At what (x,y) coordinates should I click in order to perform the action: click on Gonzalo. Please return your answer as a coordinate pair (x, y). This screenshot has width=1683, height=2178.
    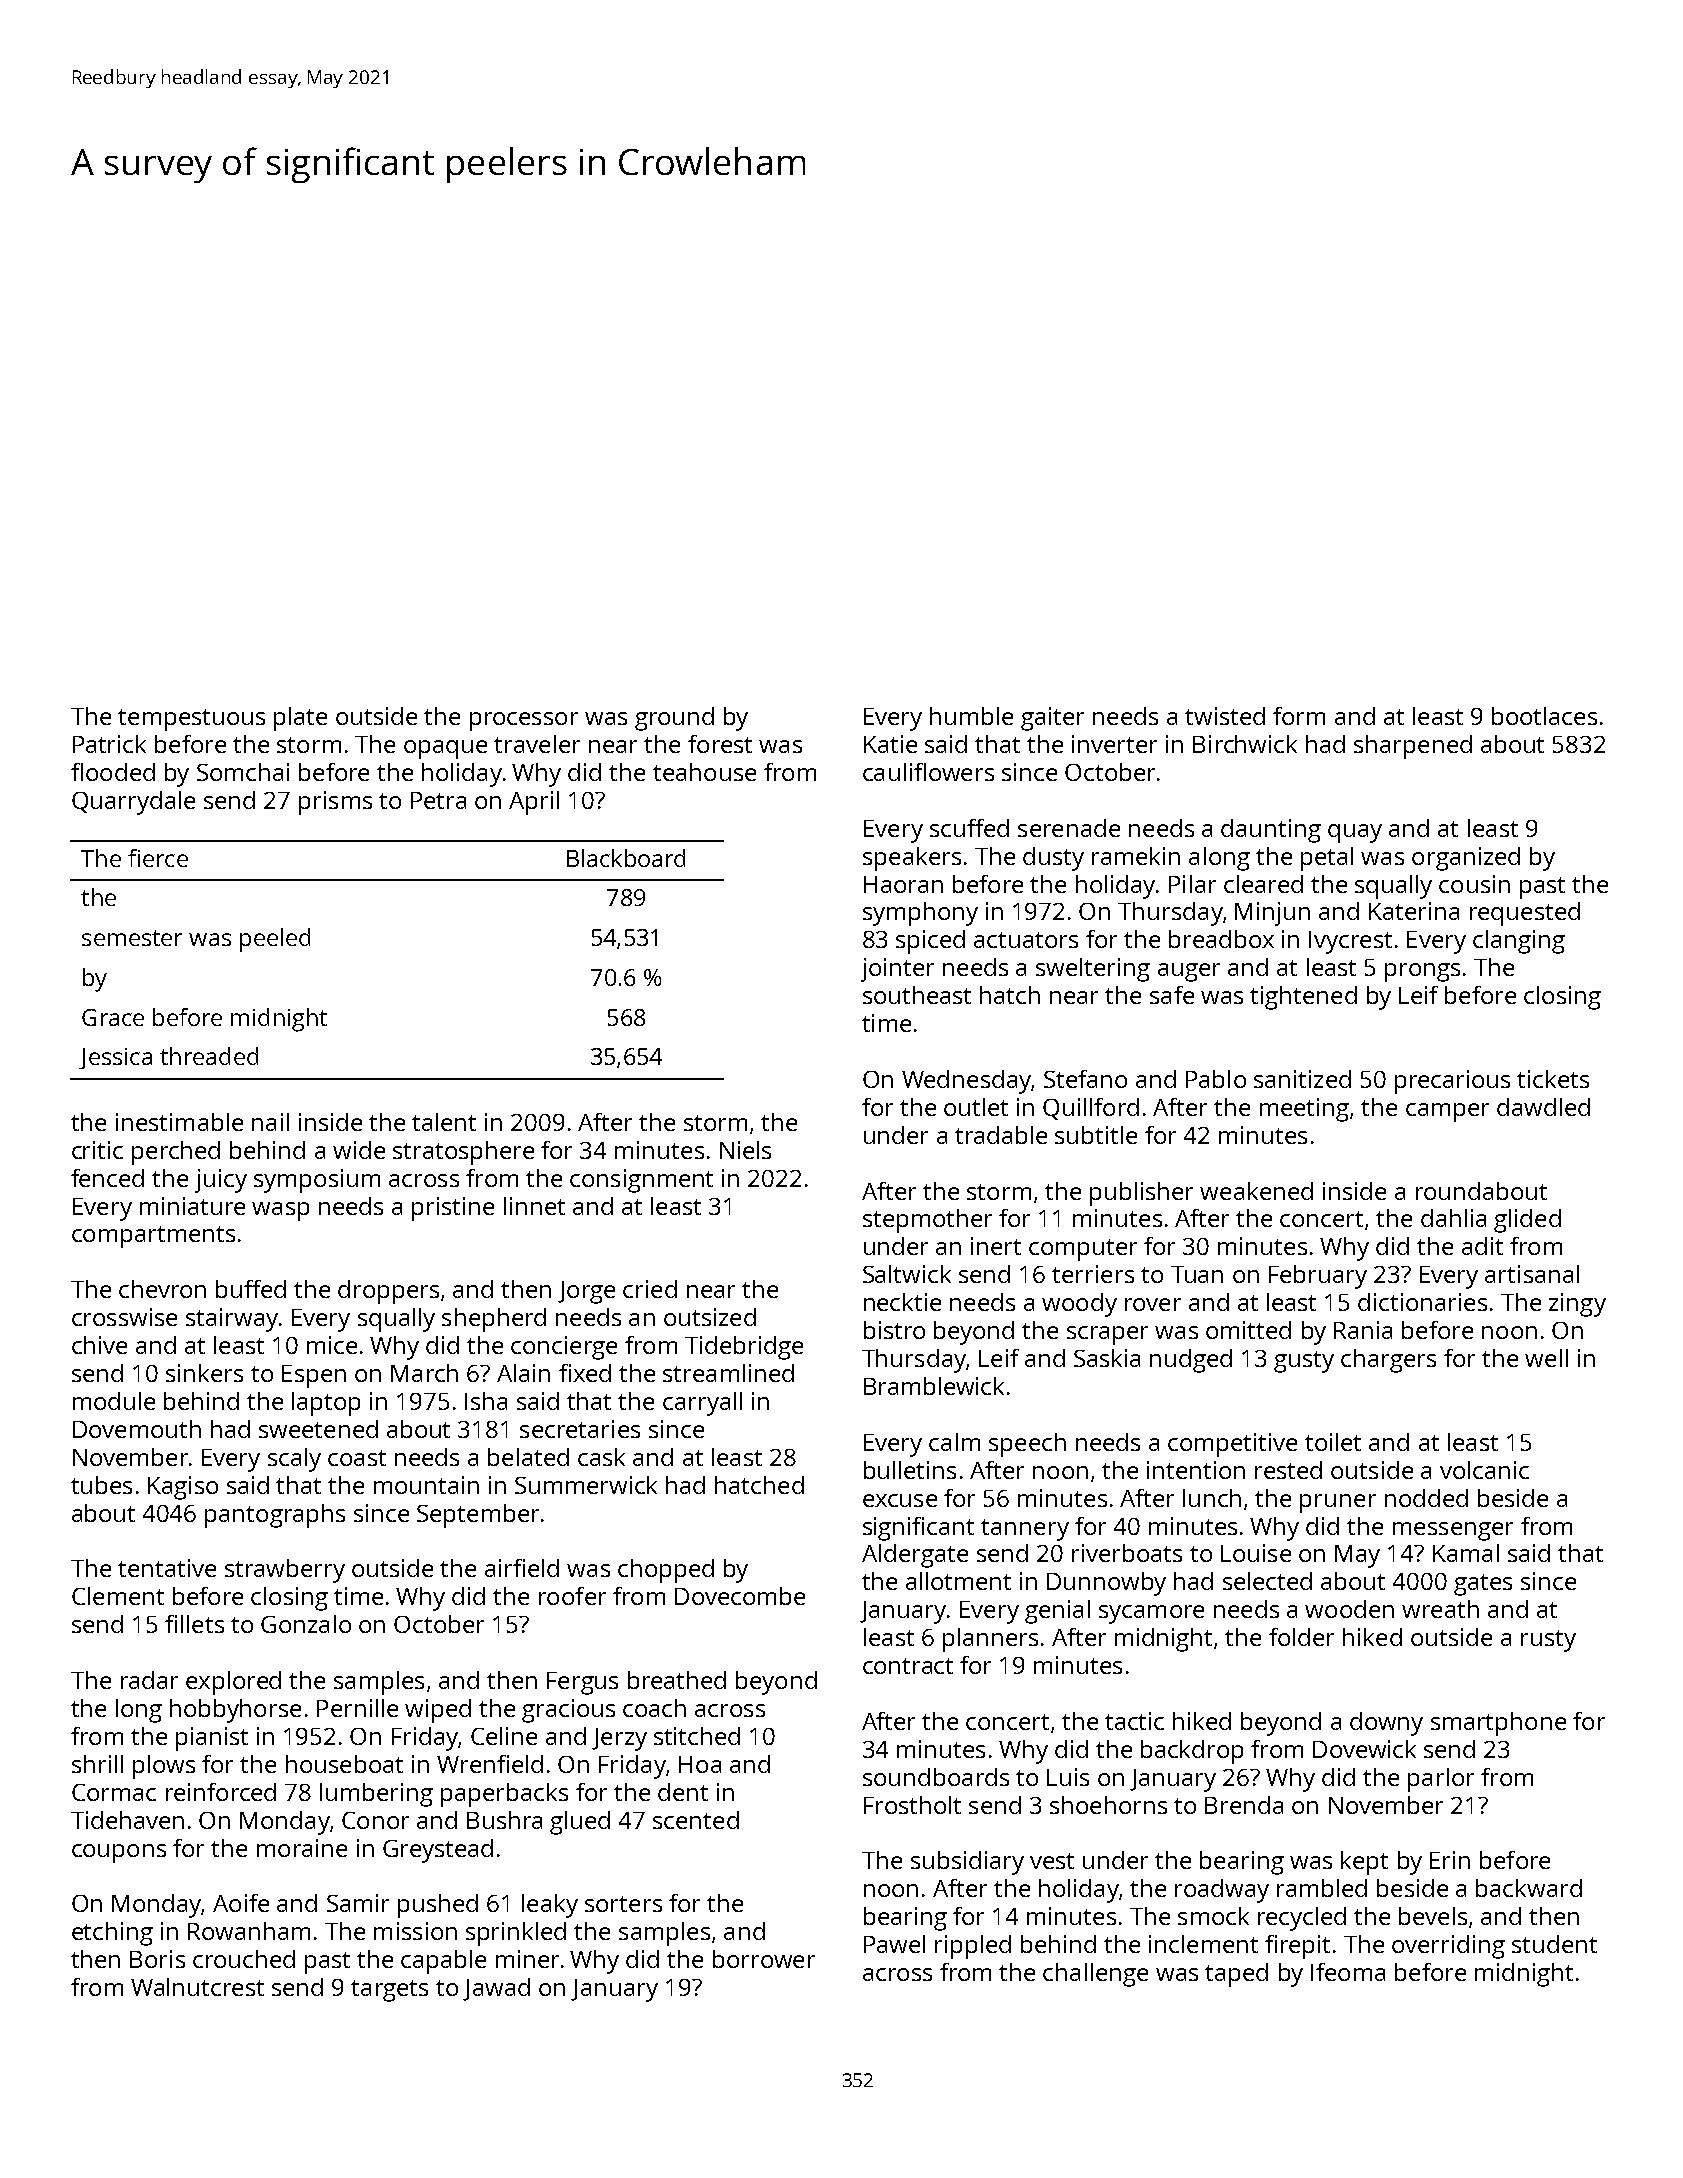
    Looking at the image, I should click on (306, 1624).
